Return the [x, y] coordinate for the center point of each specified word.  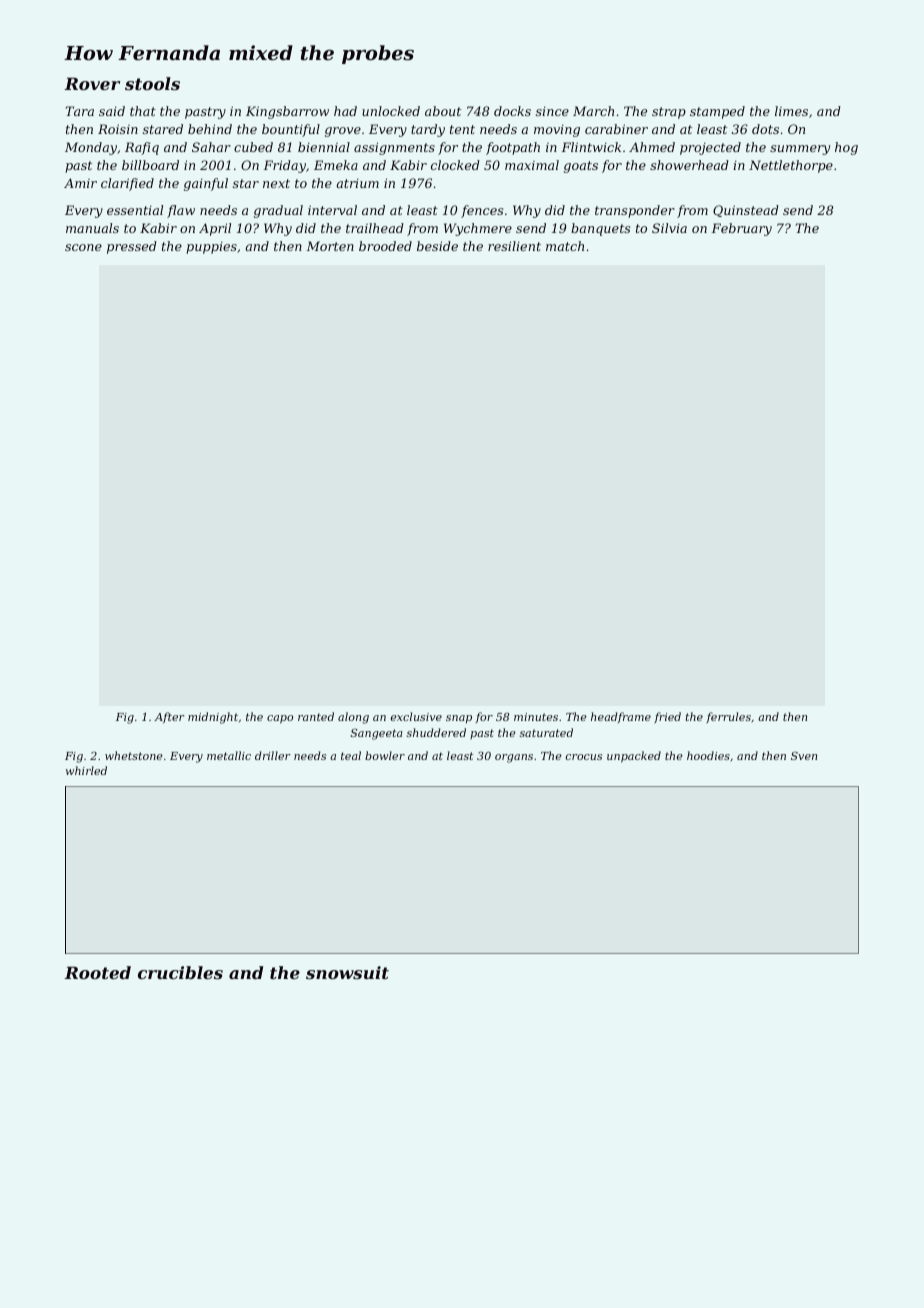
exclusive [416, 716]
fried [667, 717]
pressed [132, 247]
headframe [621, 717]
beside [437, 246]
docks [512, 111]
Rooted [97, 972]
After [169, 717]
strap [669, 113]
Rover [92, 84]
